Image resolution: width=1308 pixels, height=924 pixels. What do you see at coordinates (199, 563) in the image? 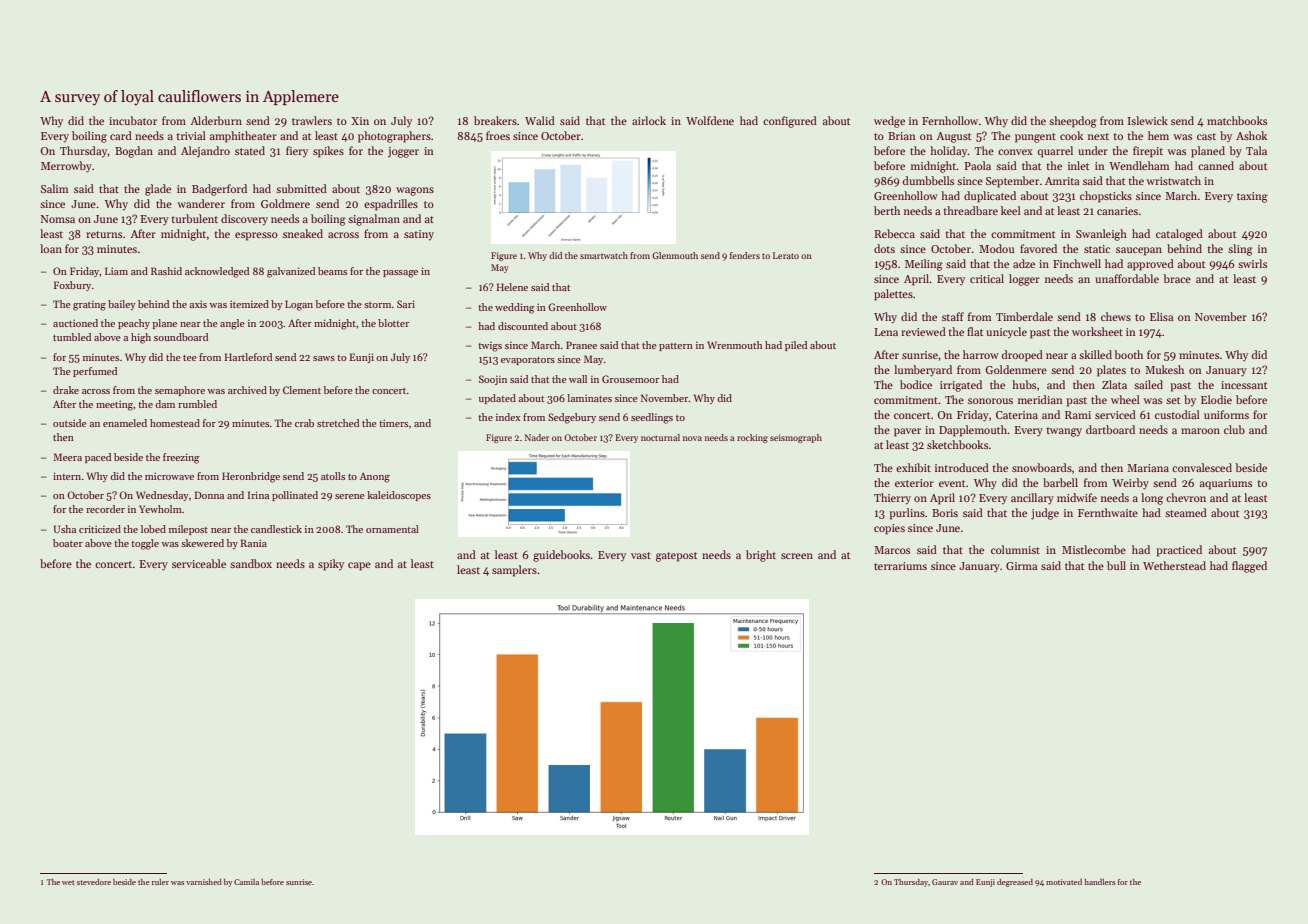
I see `serviceable` at bounding box center [199, 563].
